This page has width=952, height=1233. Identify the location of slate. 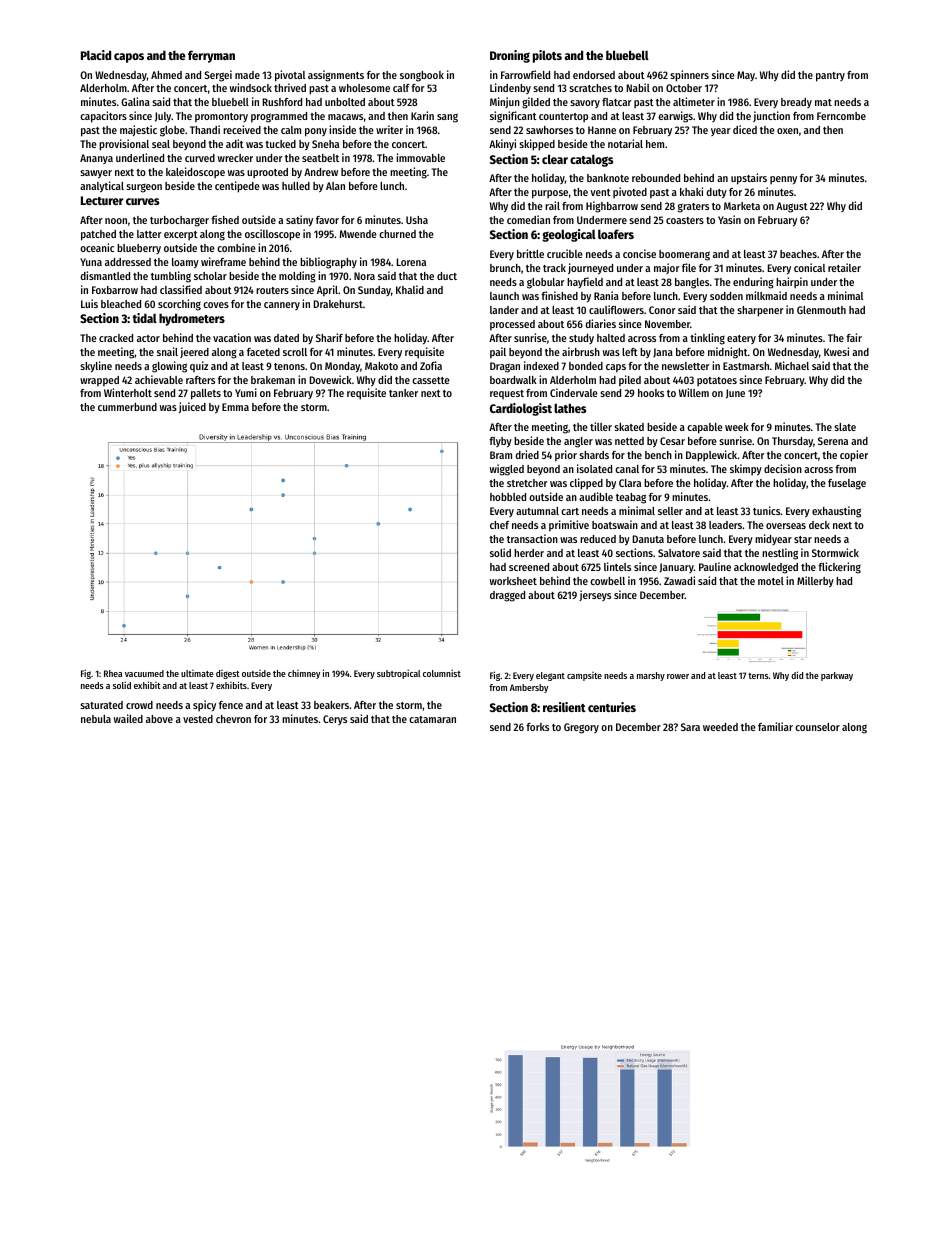
(845, 427).
